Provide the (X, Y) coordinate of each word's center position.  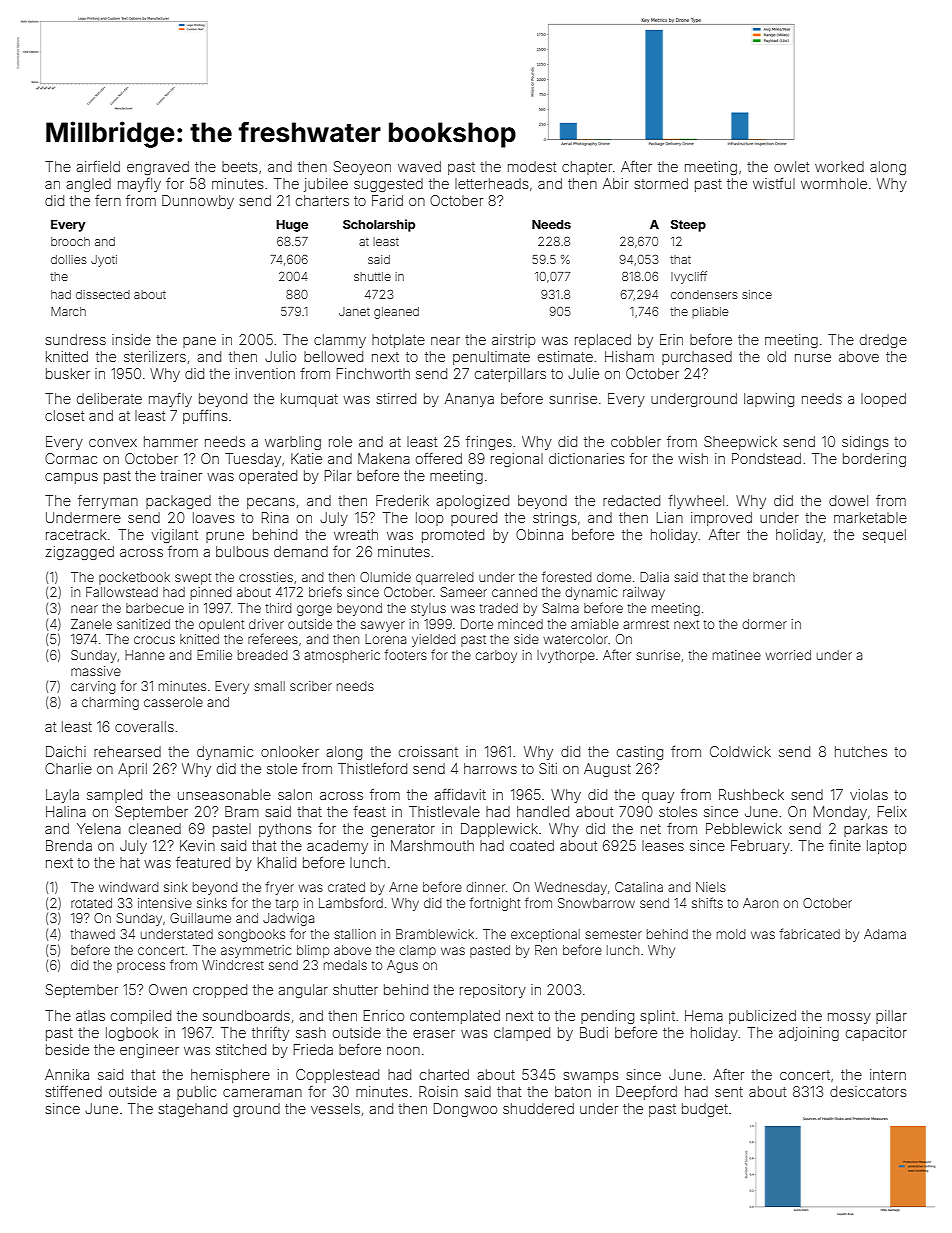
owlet (791, 166)
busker (68, 373)
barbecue (155, 608)
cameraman (262, 1093)
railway (644, 593)
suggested (388, 185)
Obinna (539, 534)
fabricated (809, 933)
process (141, 967)
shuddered (538, 1108)
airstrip (514, 341)
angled (88, 185)
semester (613, 934)
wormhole (834, 183)
